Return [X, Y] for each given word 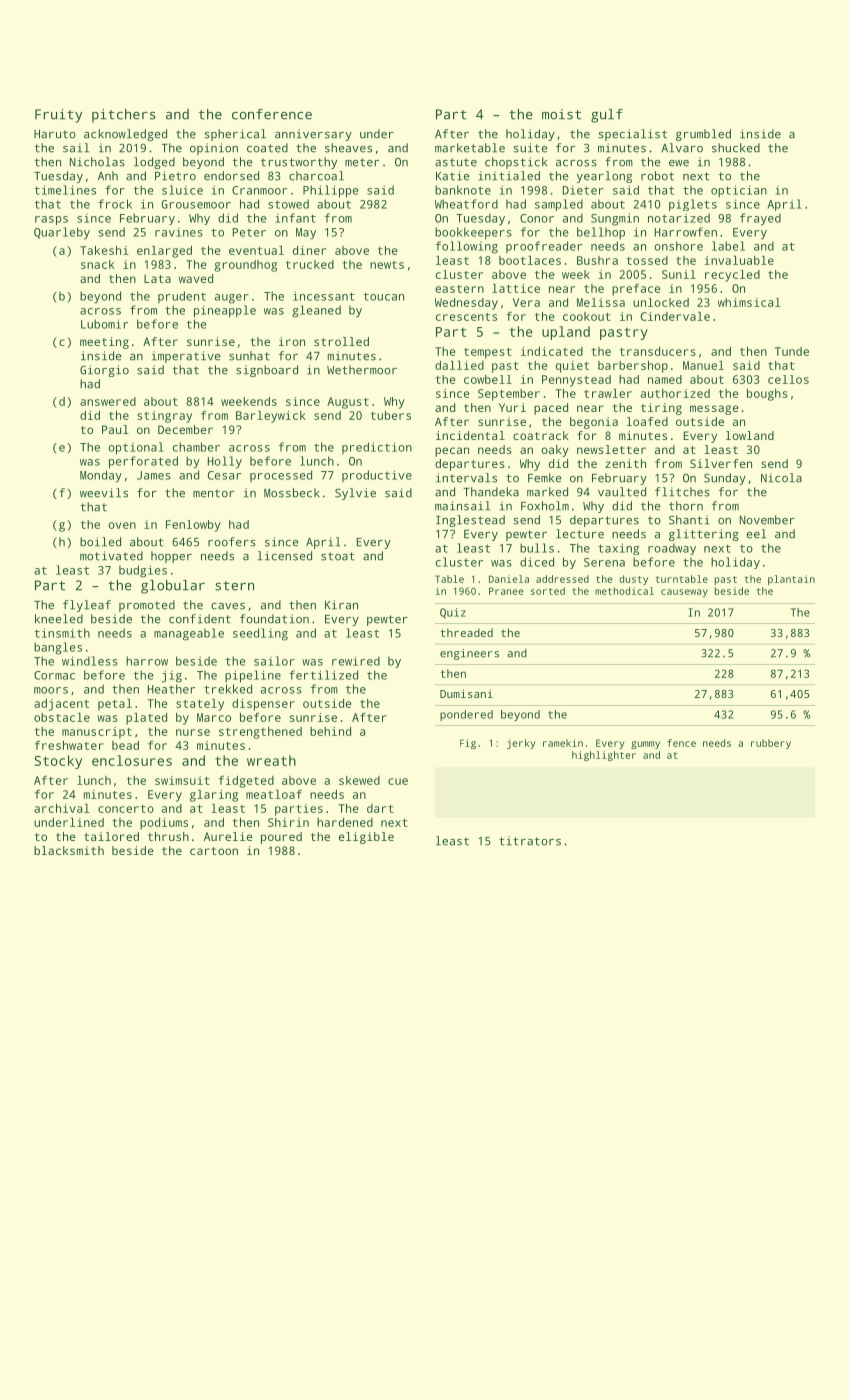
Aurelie [228, 836]
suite [530, 148]
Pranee [506, 591]
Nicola [781, 478]
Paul [115, 429]
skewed [359, 780]
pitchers [124, 116]
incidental [470, 435]
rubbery [771, 744]
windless [90, 661]
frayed [760, 219]
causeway [684, 593]
